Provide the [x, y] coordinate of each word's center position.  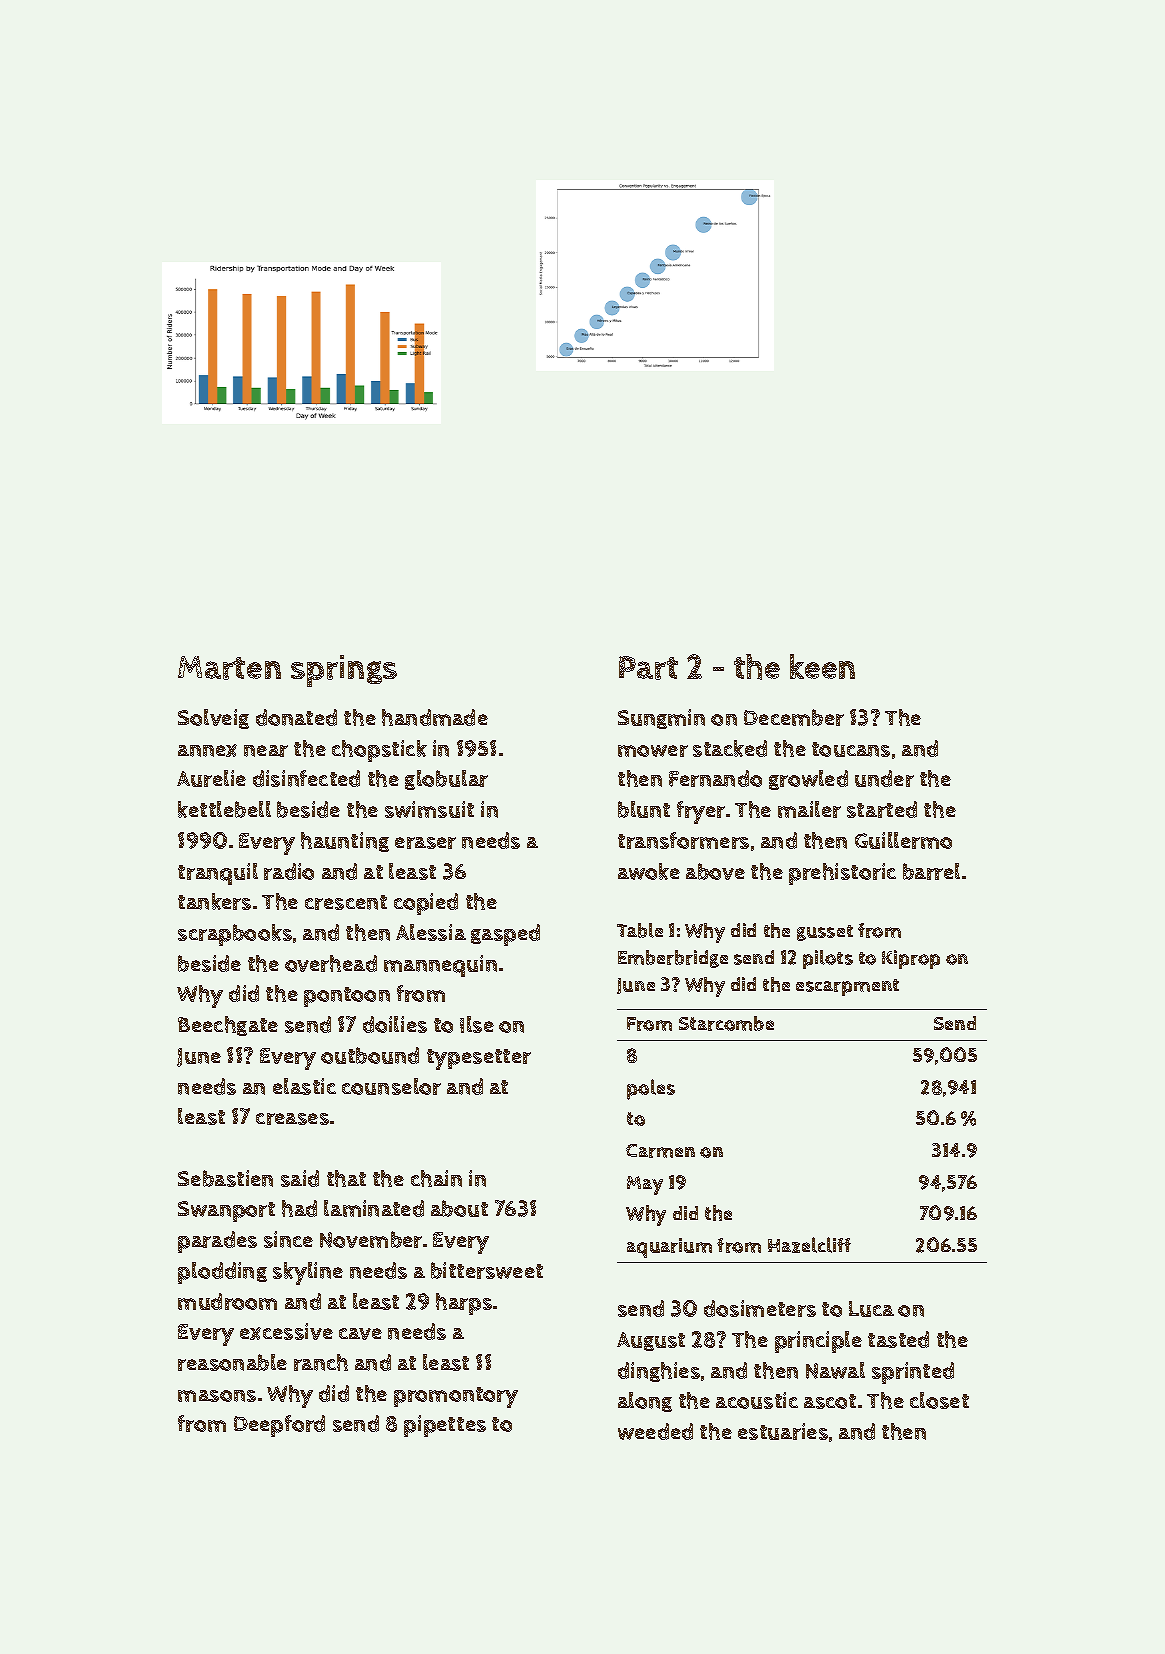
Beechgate [228, 1026]
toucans [851, 749]
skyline [308, 1273]
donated [296, 717]
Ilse [477, 1024]
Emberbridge [673, 959]
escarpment [847, 987]
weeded [655, 1431]
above [715, 871]
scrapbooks [235, 935]
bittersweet [487, 1270]
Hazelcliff [809, 1245]
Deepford [279, 1426]
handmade [435, 717]
